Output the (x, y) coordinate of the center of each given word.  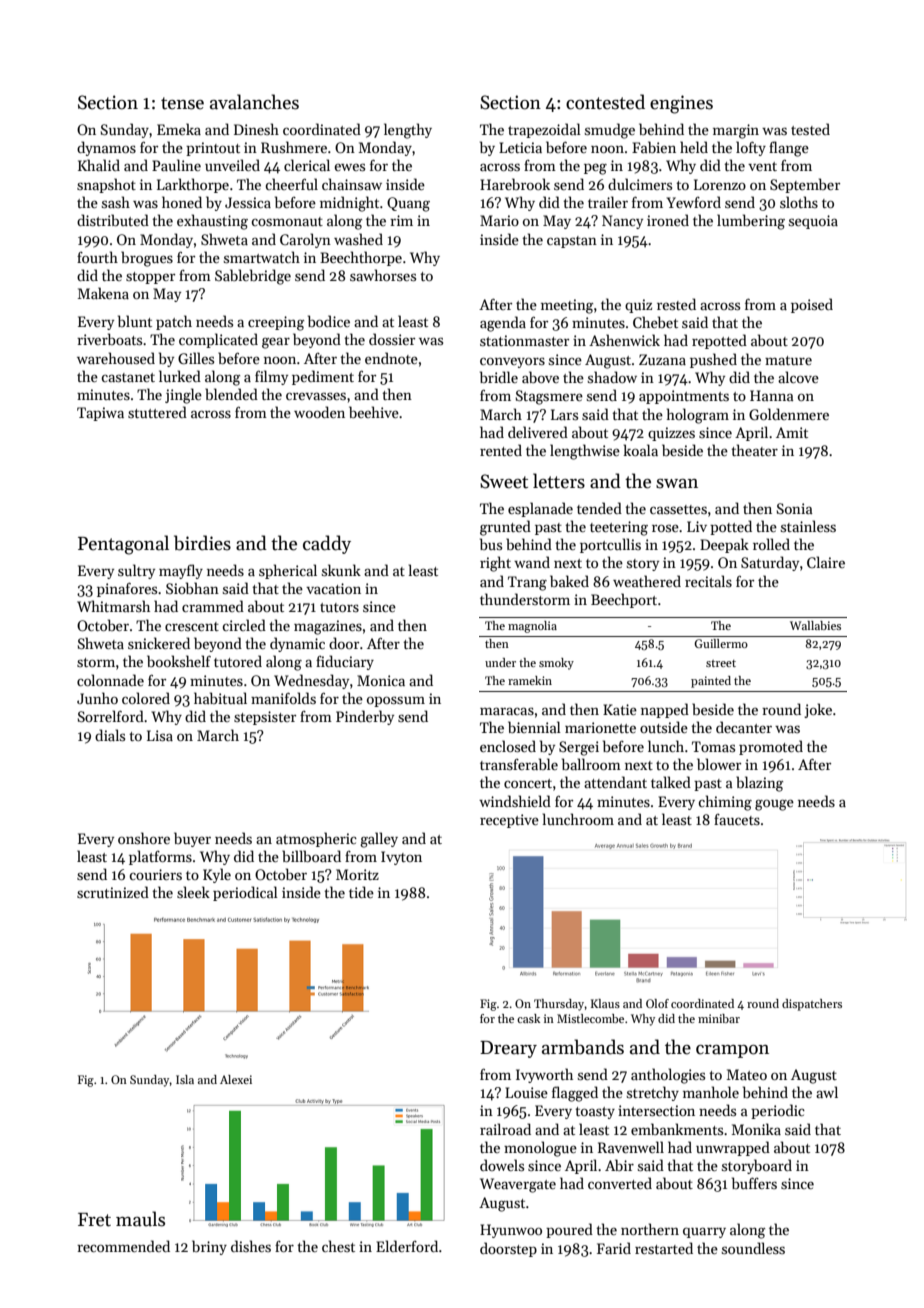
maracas (507, 711)
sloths (799, 202)
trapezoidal (544, 130)
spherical (288, 571)
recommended (123, 1246)
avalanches (254, 102)
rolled (771, 544)
